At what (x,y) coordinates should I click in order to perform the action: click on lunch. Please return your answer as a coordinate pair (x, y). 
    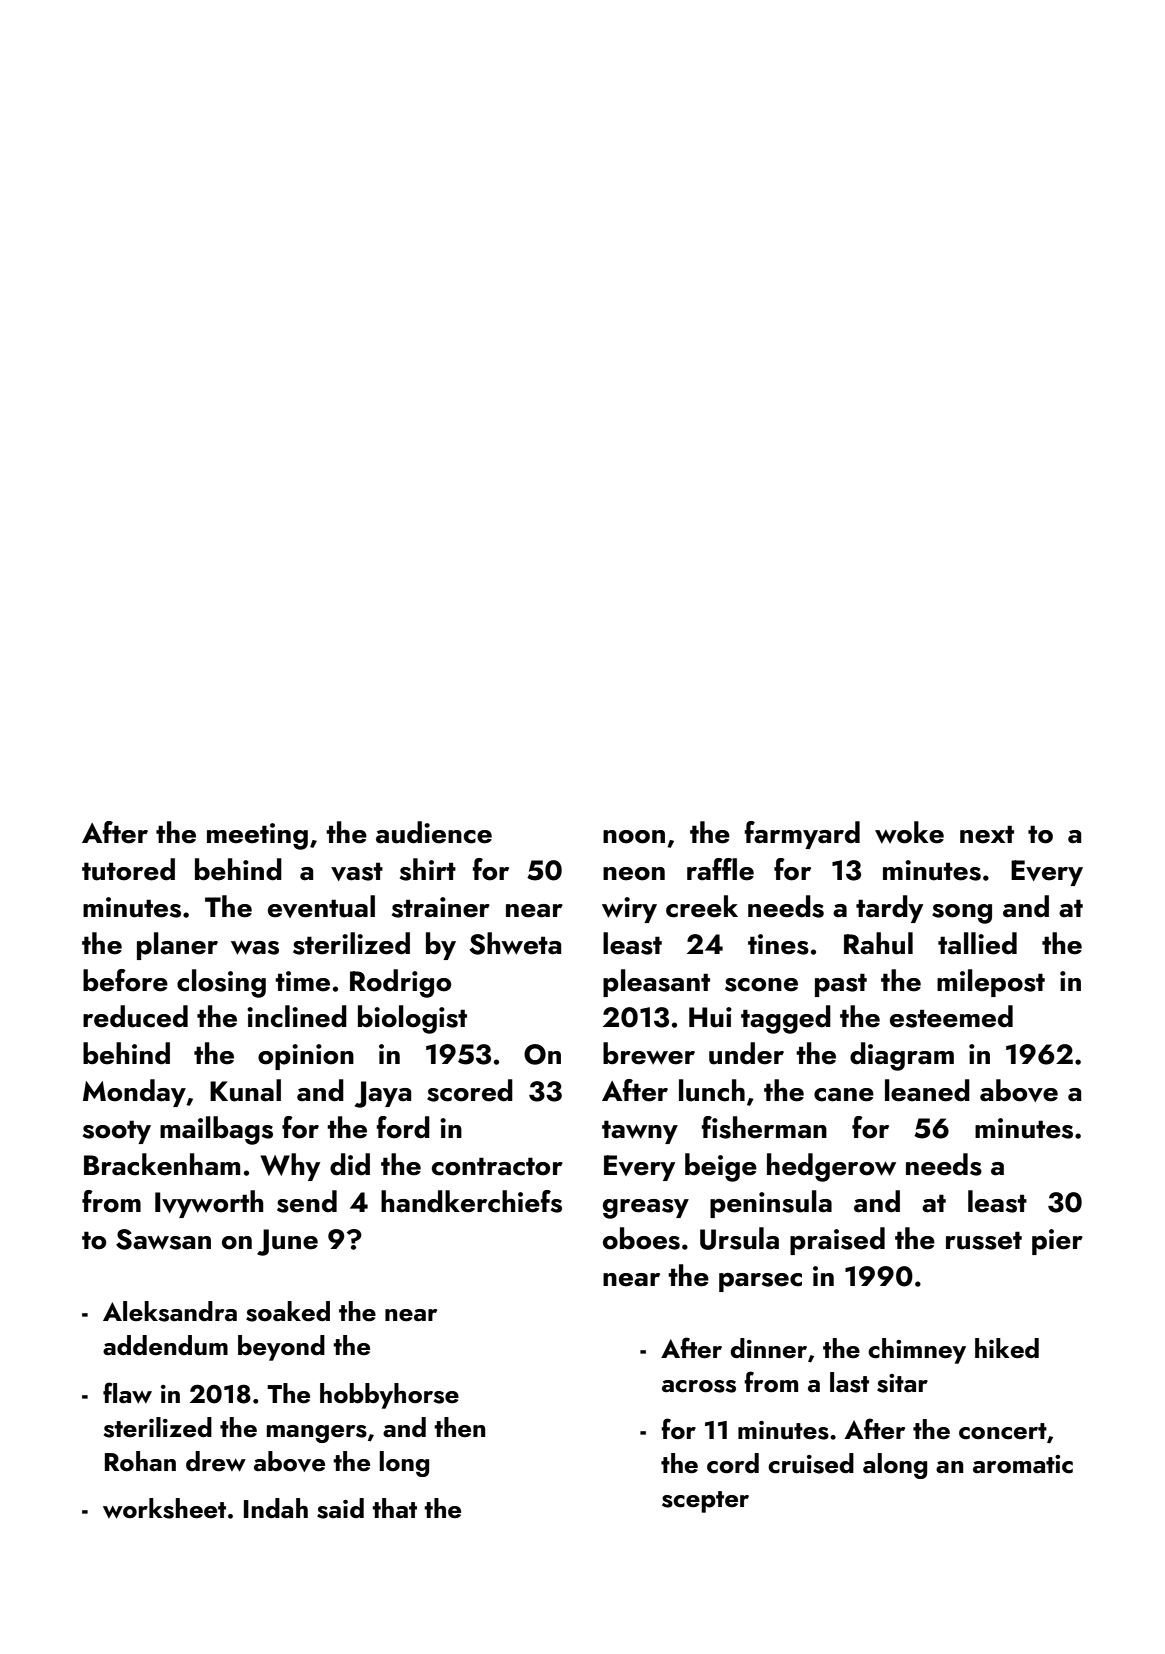
    Looking at the image, I should click on (712, 1090).
